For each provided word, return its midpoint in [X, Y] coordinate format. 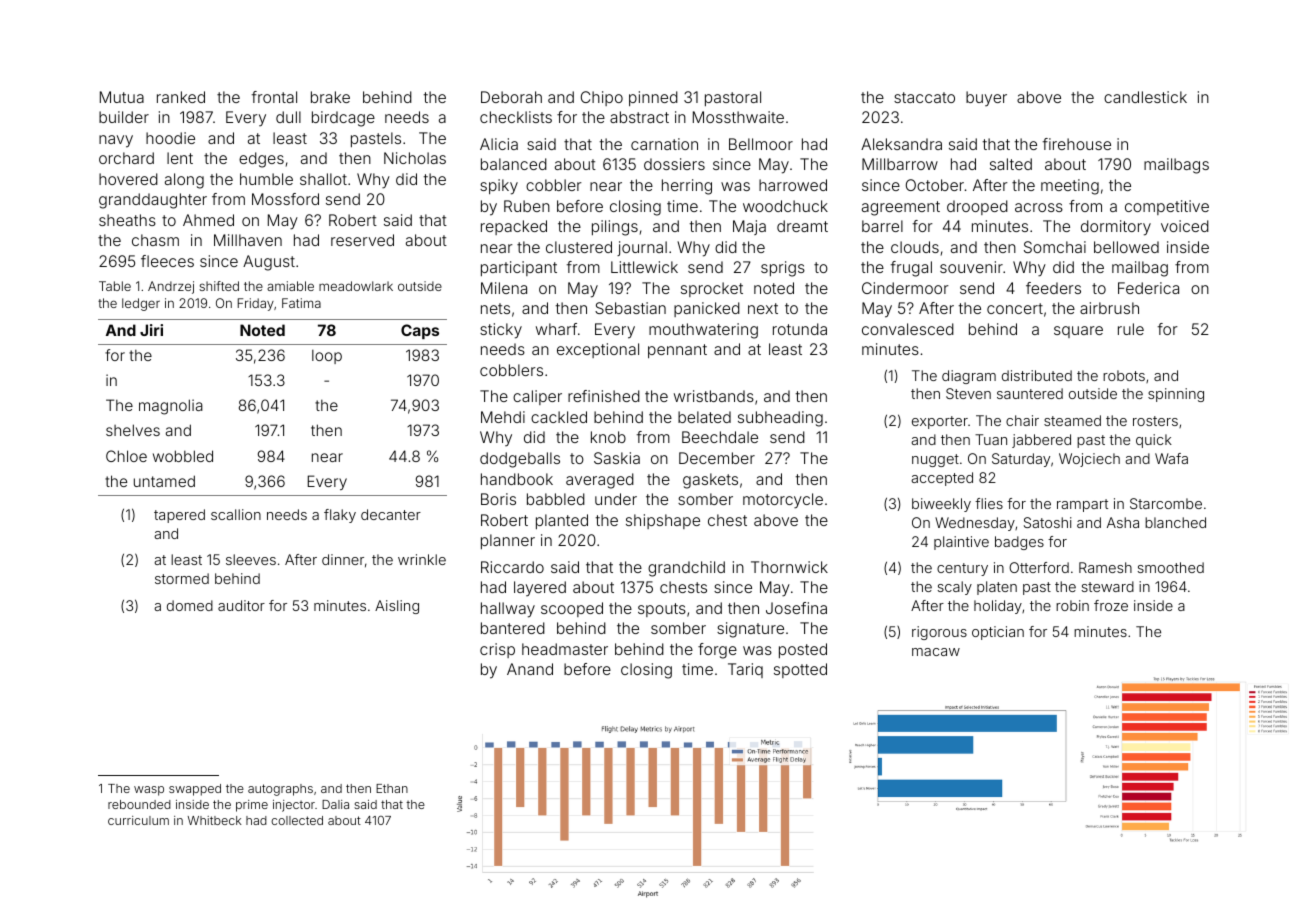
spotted [800, 670]
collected [297, 820]
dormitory [1116, 228]
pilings [615, 228]
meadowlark [356, 286]
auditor [241, 605]
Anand [530, 669]
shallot [323, 179]
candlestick [1145, 97]
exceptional [598, 350]
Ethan [392, 788]
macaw [936, 652]
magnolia [171, 407]
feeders [1053, 288]
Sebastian [630, 308]
